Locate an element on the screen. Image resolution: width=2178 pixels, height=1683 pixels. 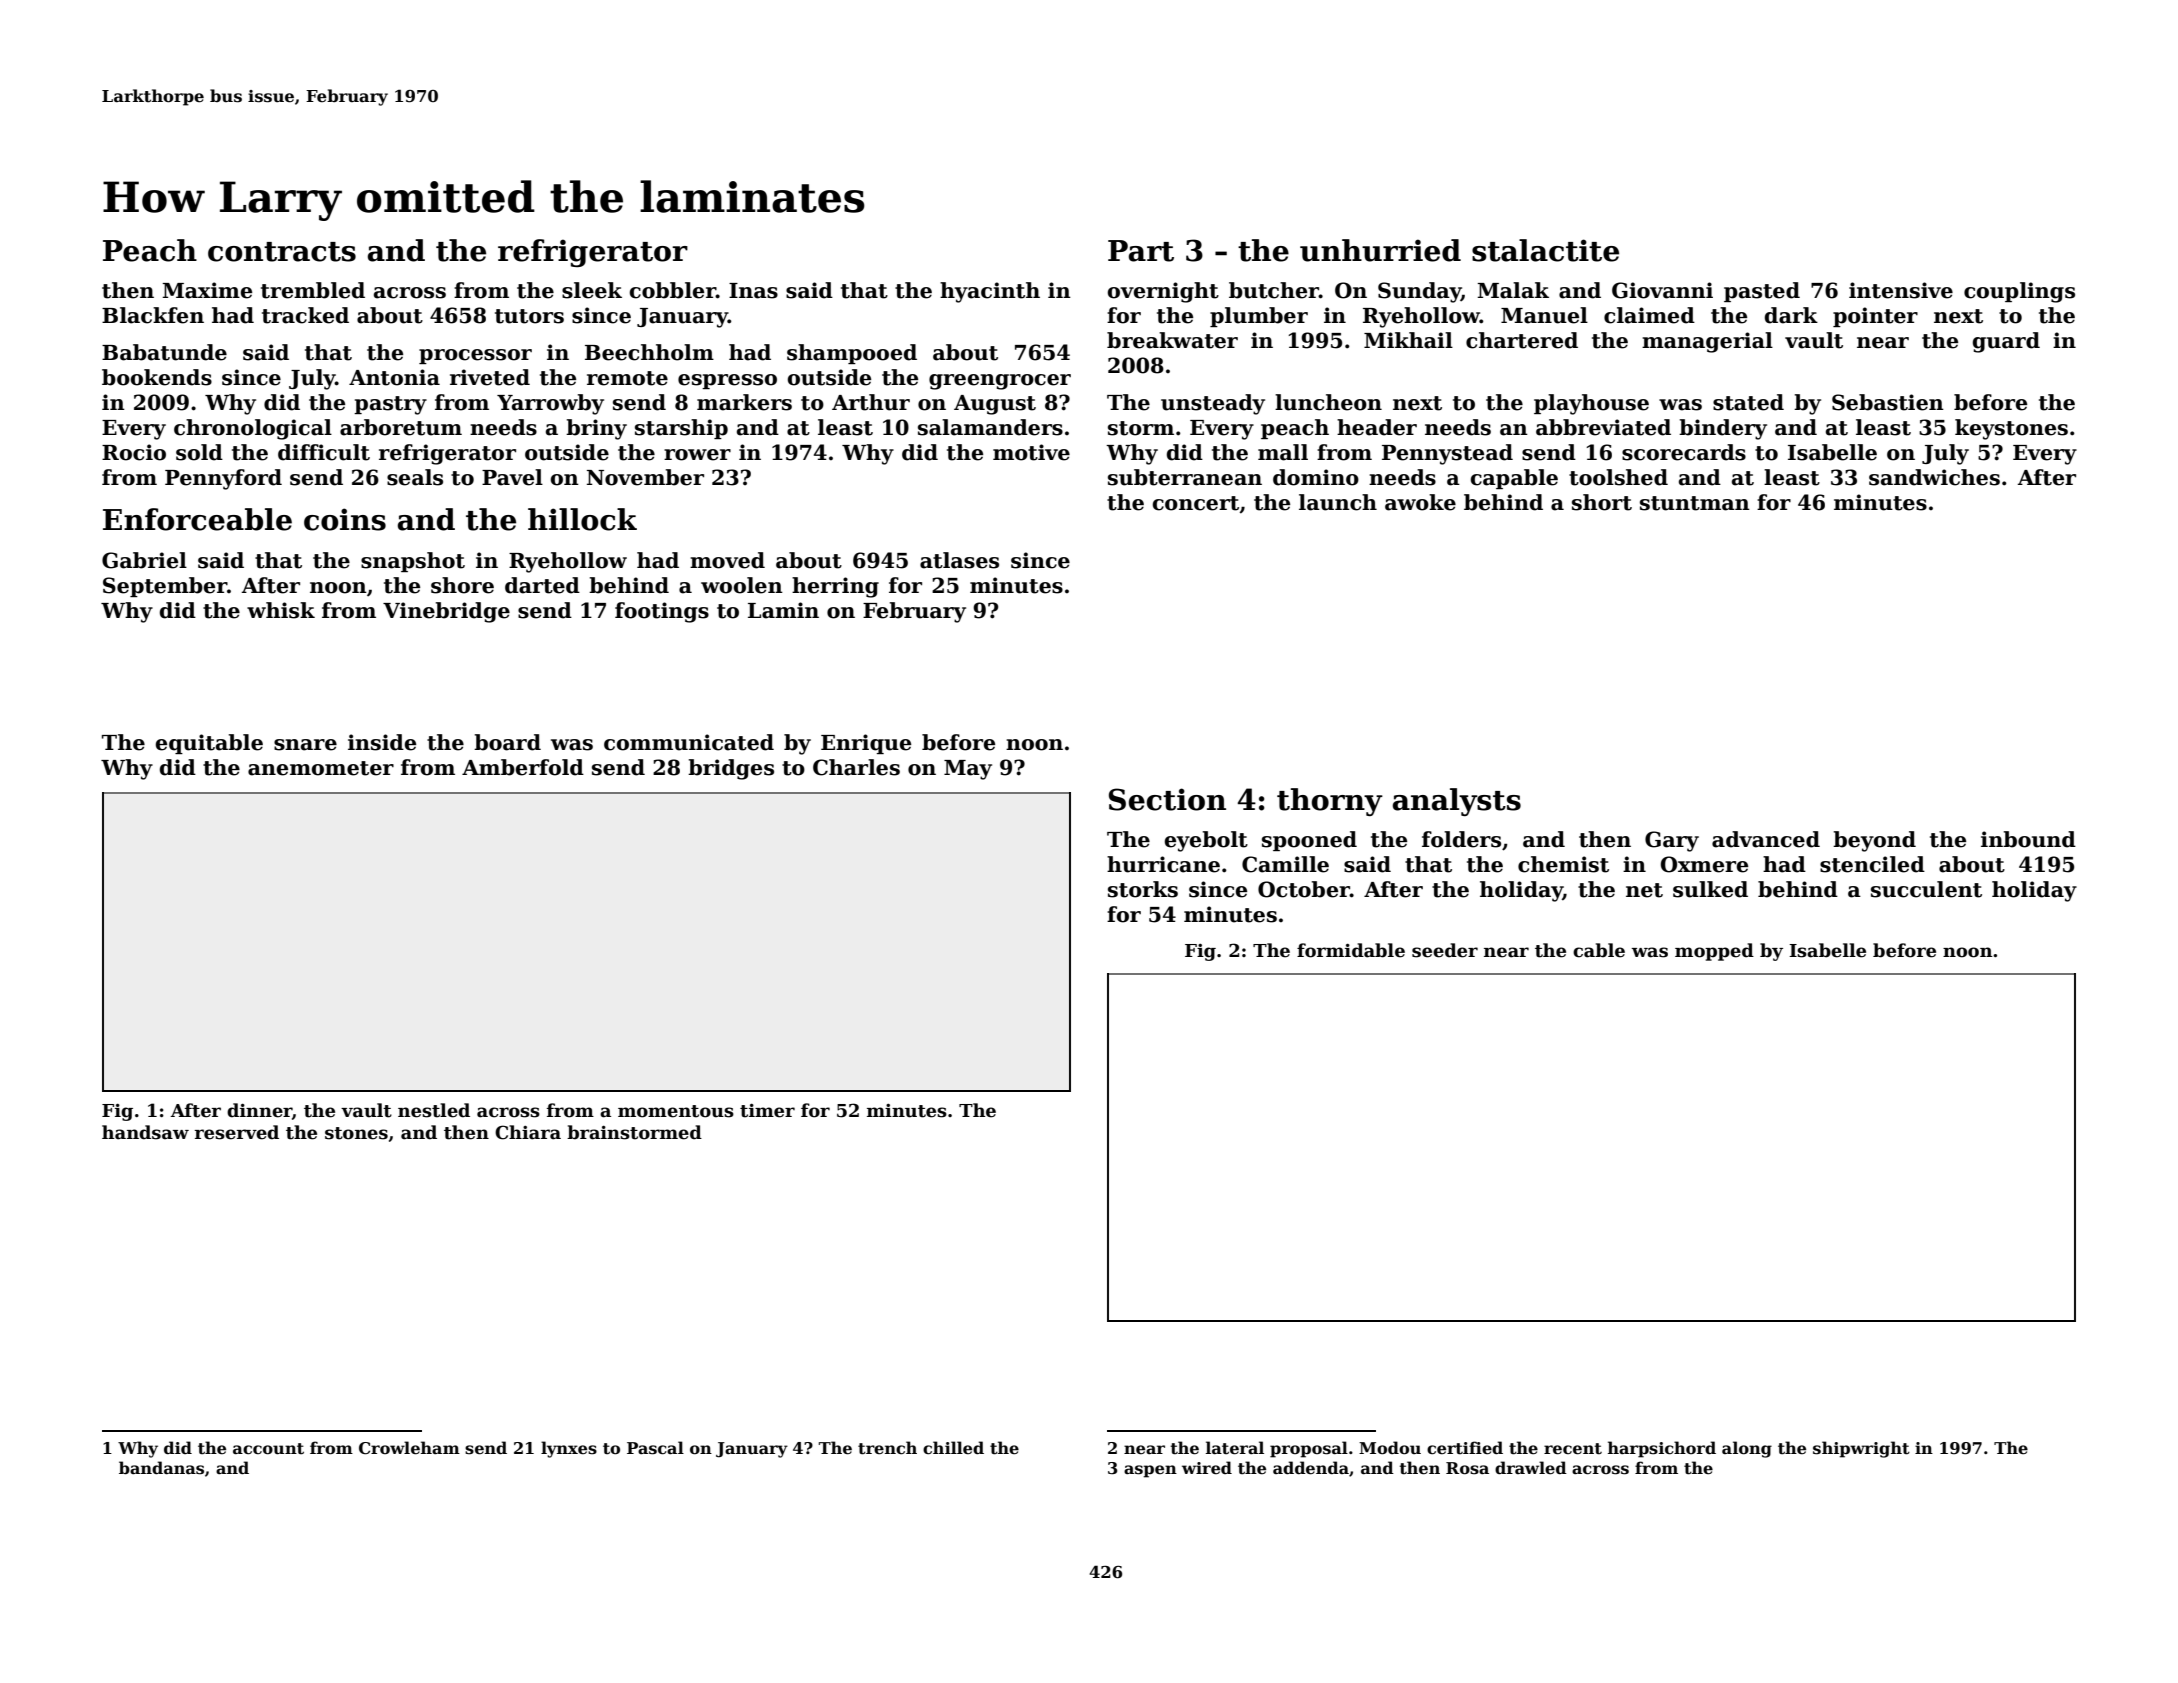
contracts is located at coordinates (282, 252).
